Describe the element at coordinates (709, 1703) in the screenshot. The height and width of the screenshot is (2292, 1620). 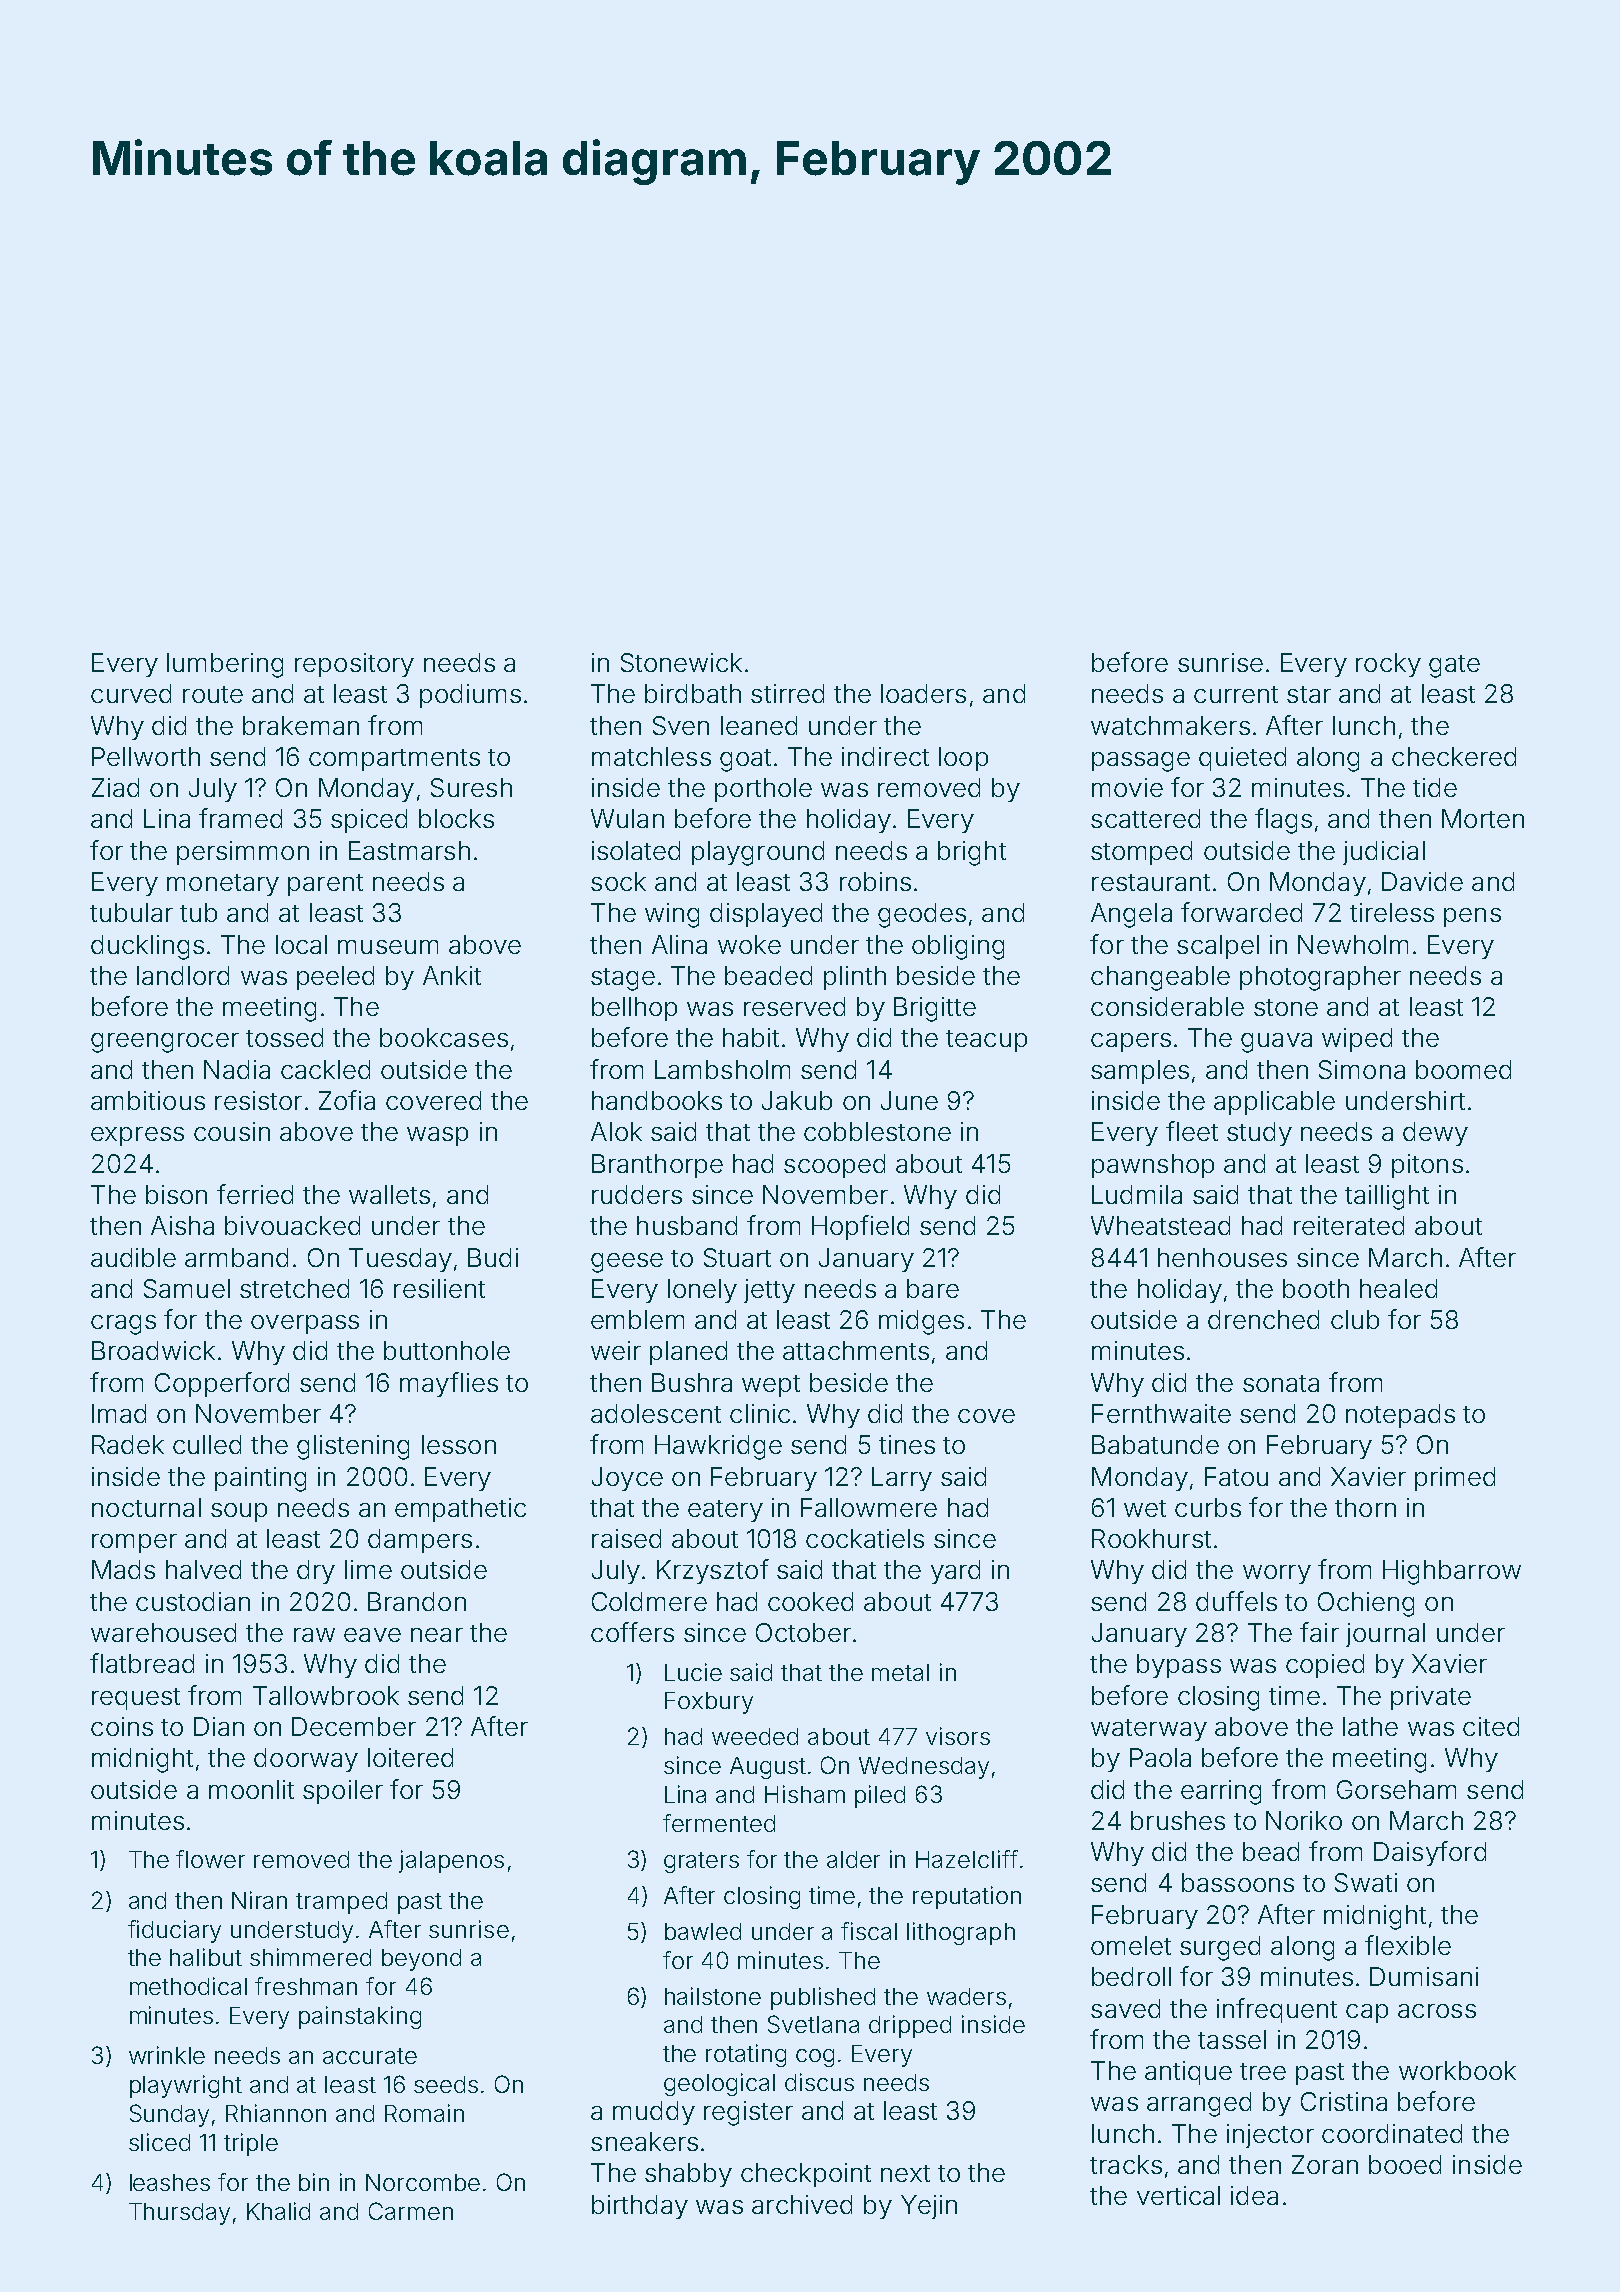
I see `Foxbury` at that location.
